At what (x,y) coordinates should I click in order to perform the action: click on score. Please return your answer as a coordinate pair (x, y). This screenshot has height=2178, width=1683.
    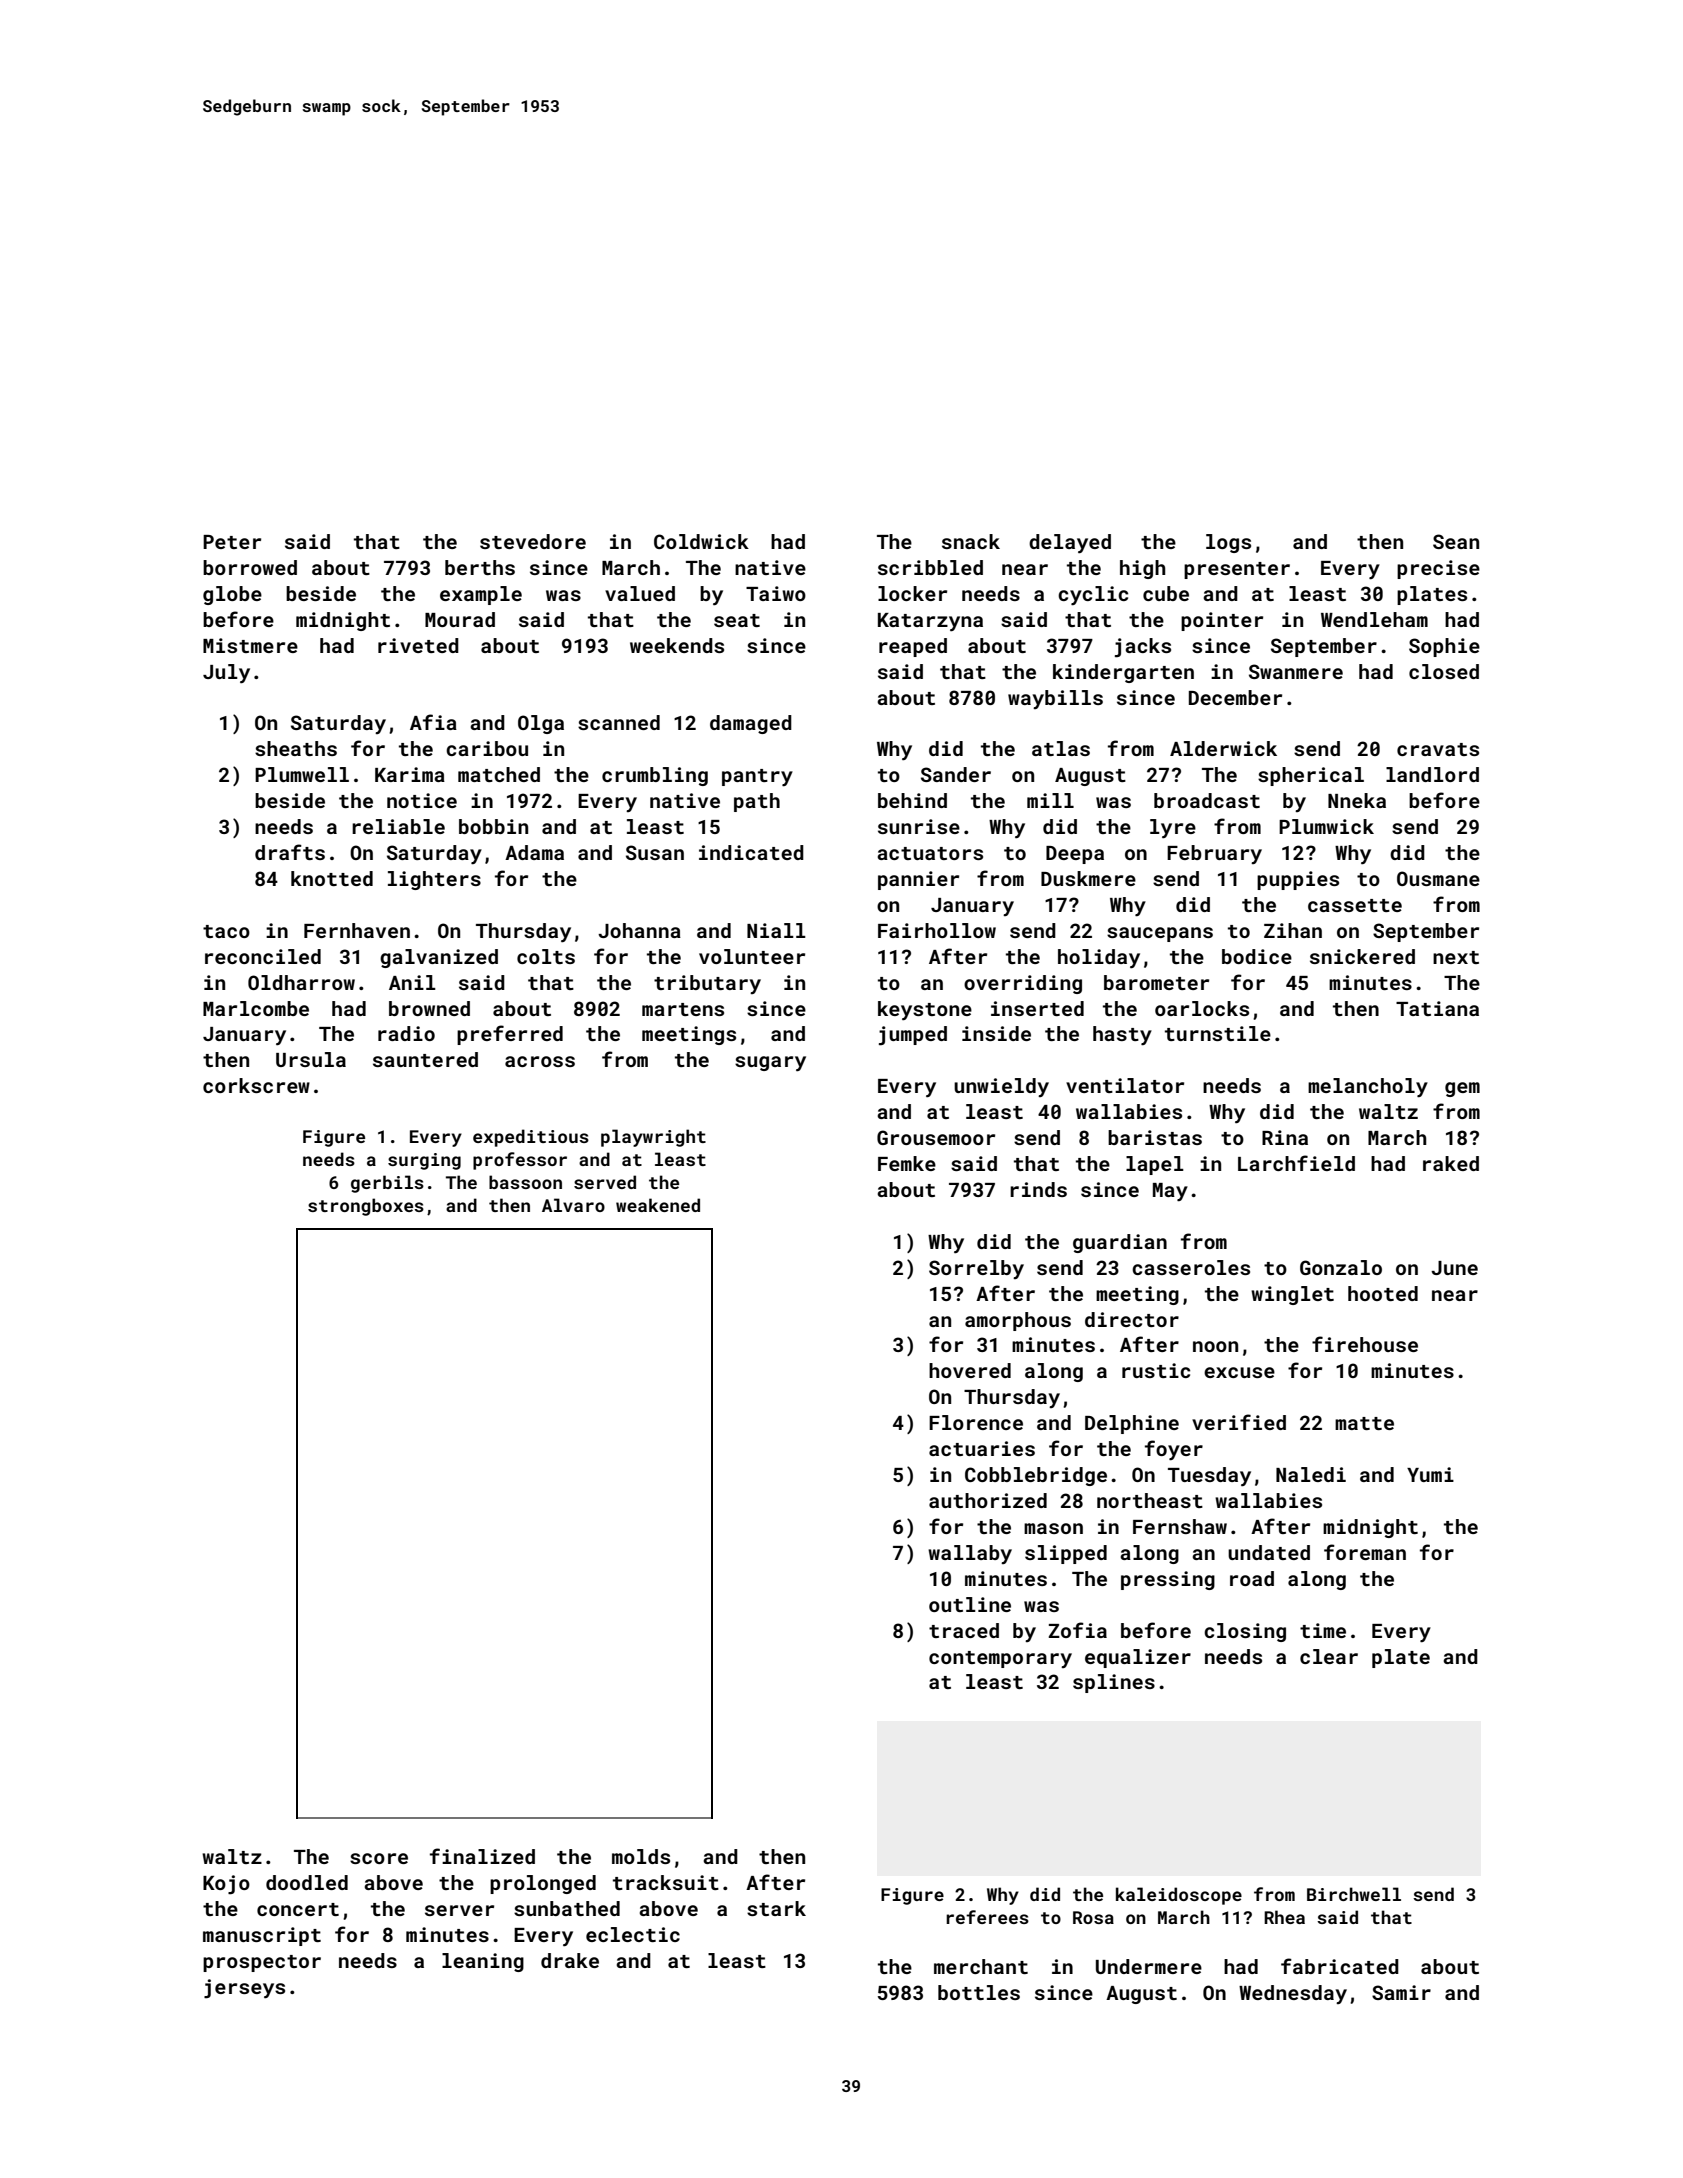
    Looking at the image, I should click on (379, 1858).
